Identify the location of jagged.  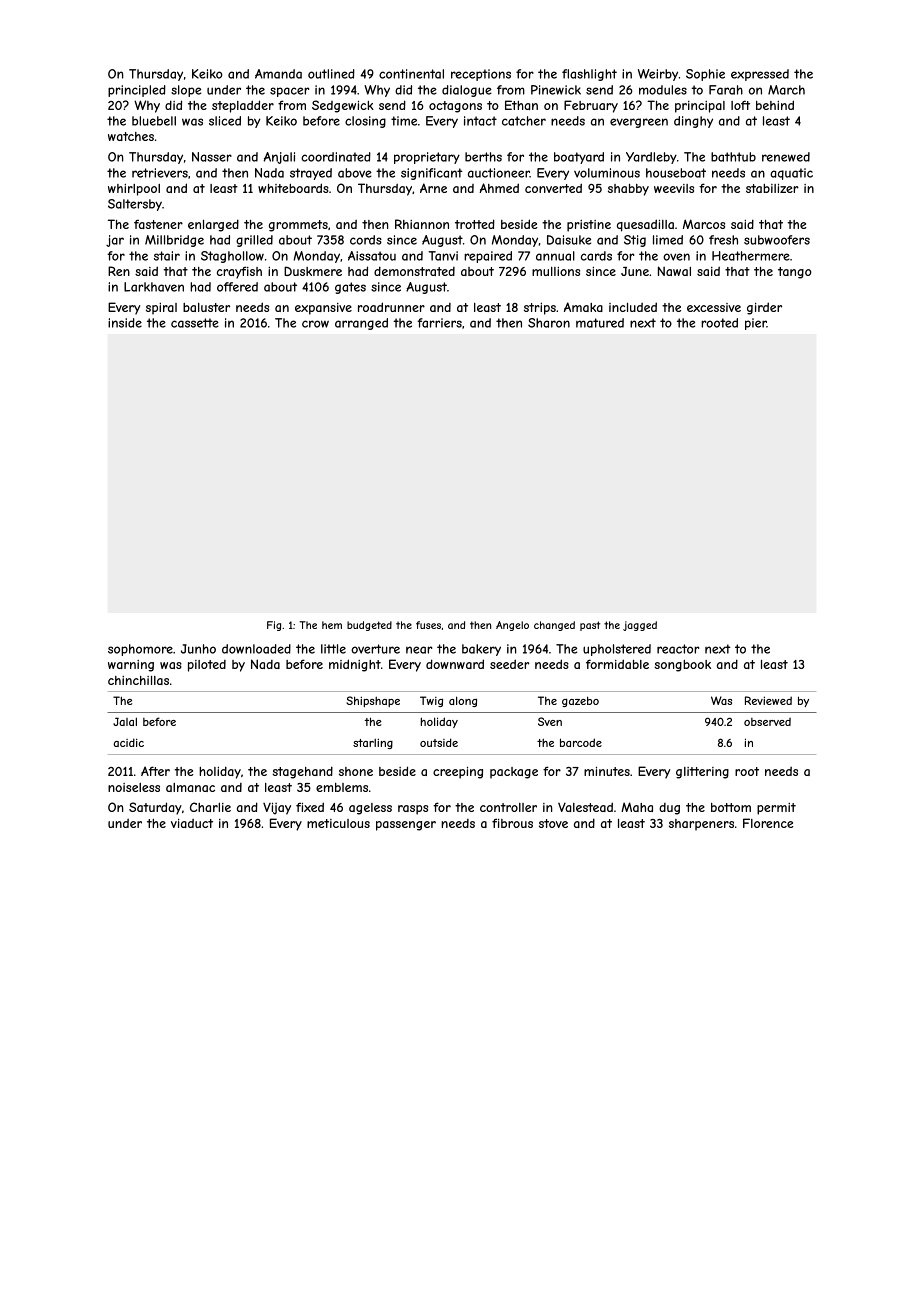
(640, 626).
